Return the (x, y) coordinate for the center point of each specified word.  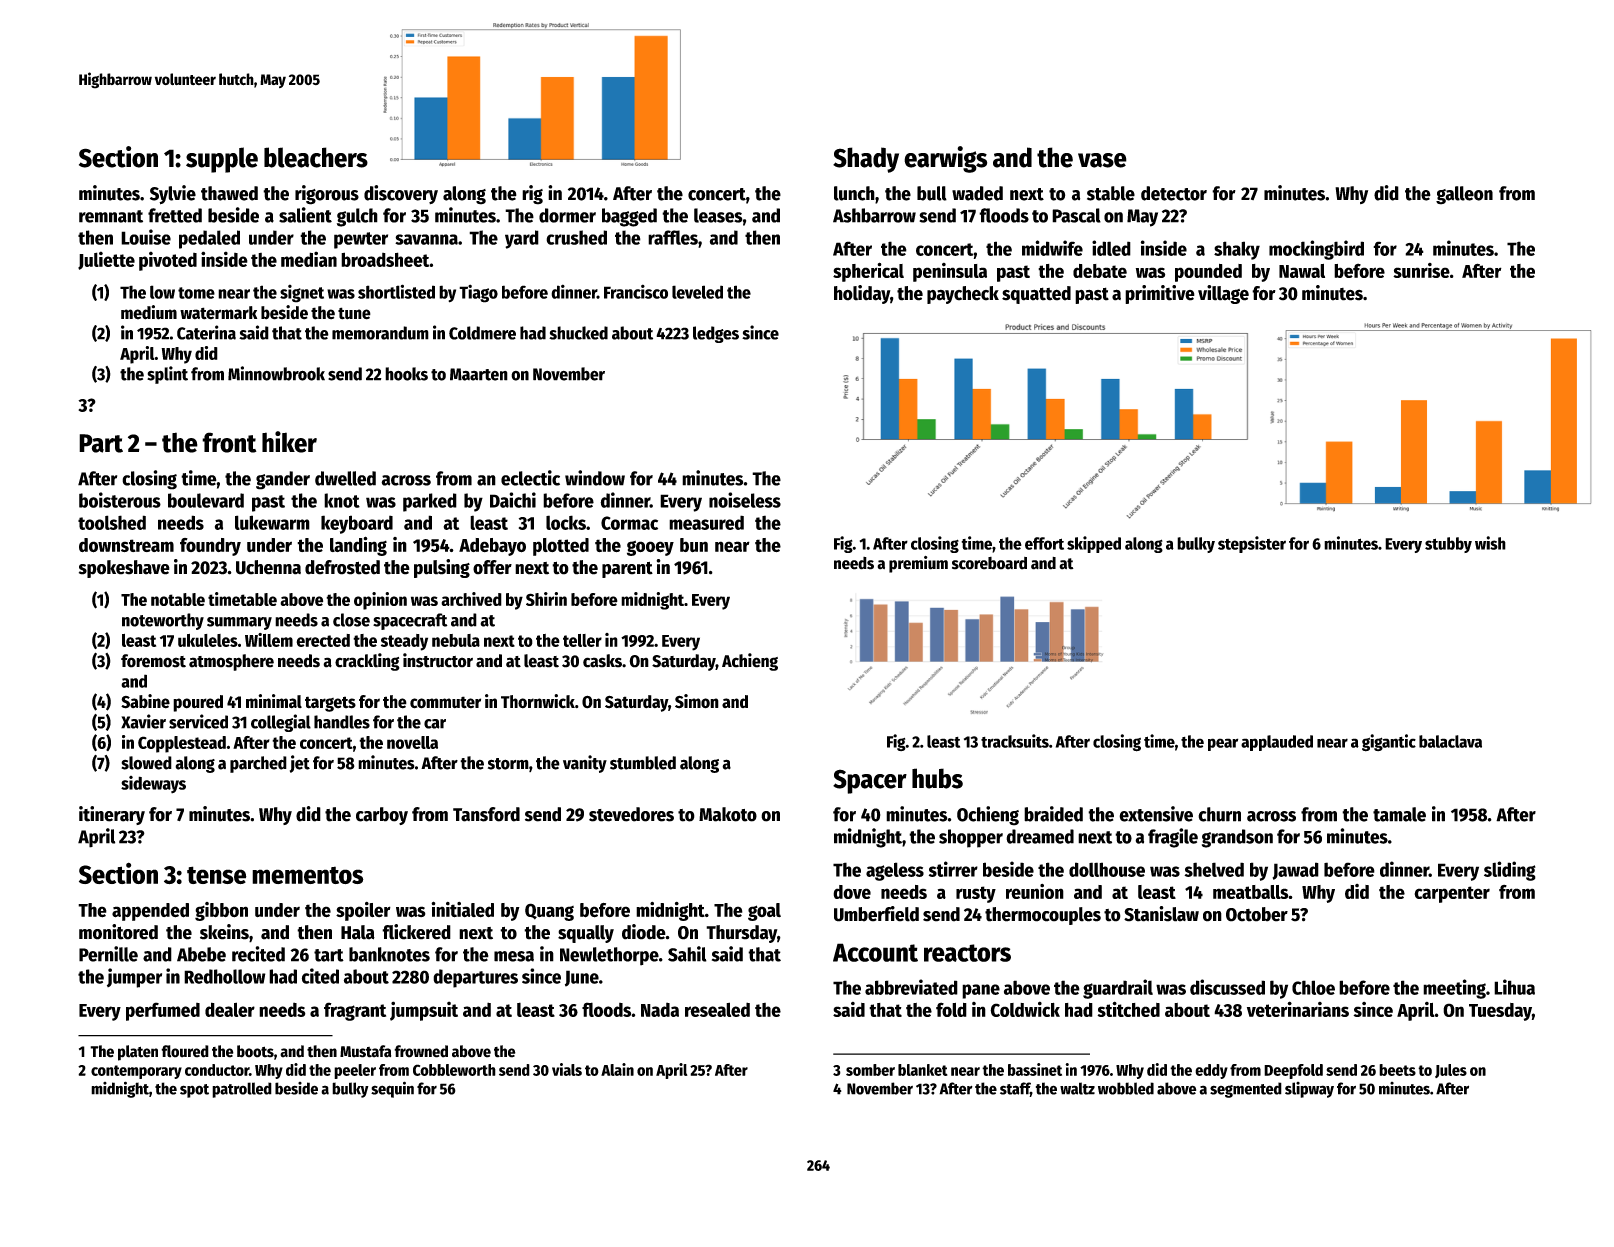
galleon (1464, 195)
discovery (401, 194)
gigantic (1389, 743)
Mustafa (365, 1051)
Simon (697, 701)
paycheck (963, 295)
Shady (866, 160)
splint (167, 375)
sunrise (1421, 270)
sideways (153, 785)
